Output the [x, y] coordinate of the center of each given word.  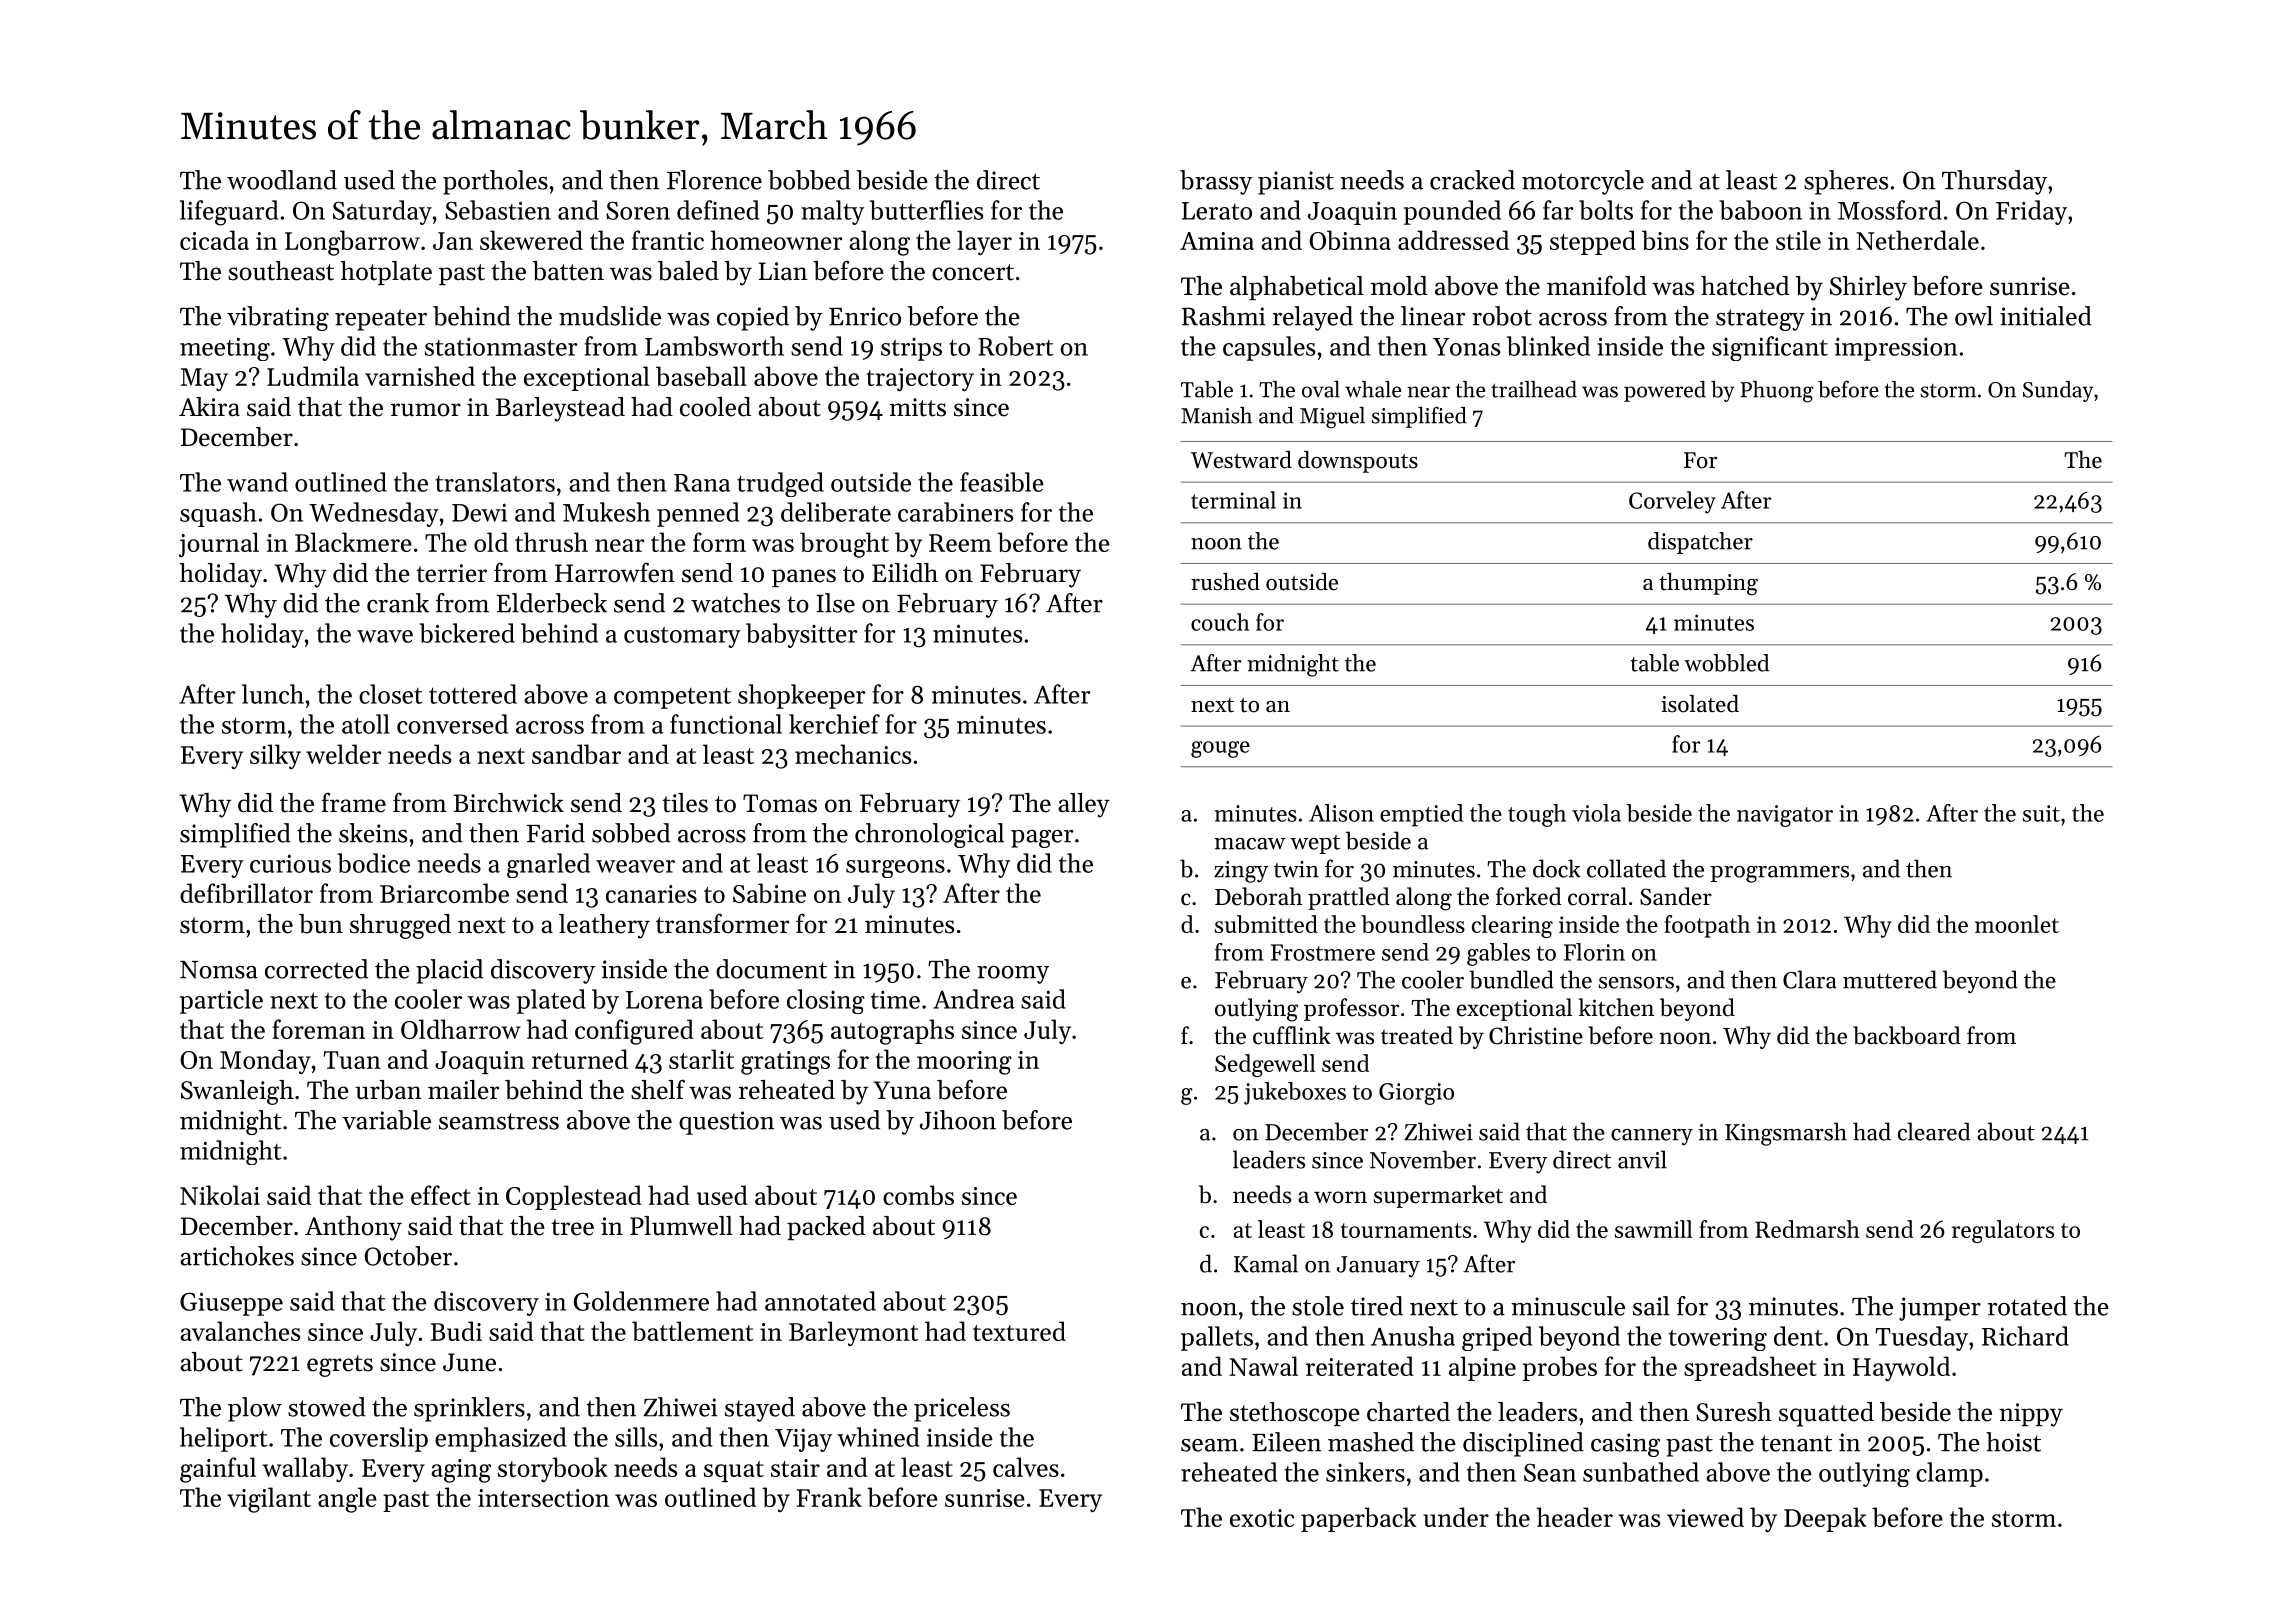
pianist [1296, 183]
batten [568, 271]
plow [255, 1409]
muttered [1890, 979]
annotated [820, 1301]
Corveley [1672, 502]
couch [1220, 622]
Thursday [1994, 182]
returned [580, 1059]
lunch [273, 694]
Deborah [1258, 896]
